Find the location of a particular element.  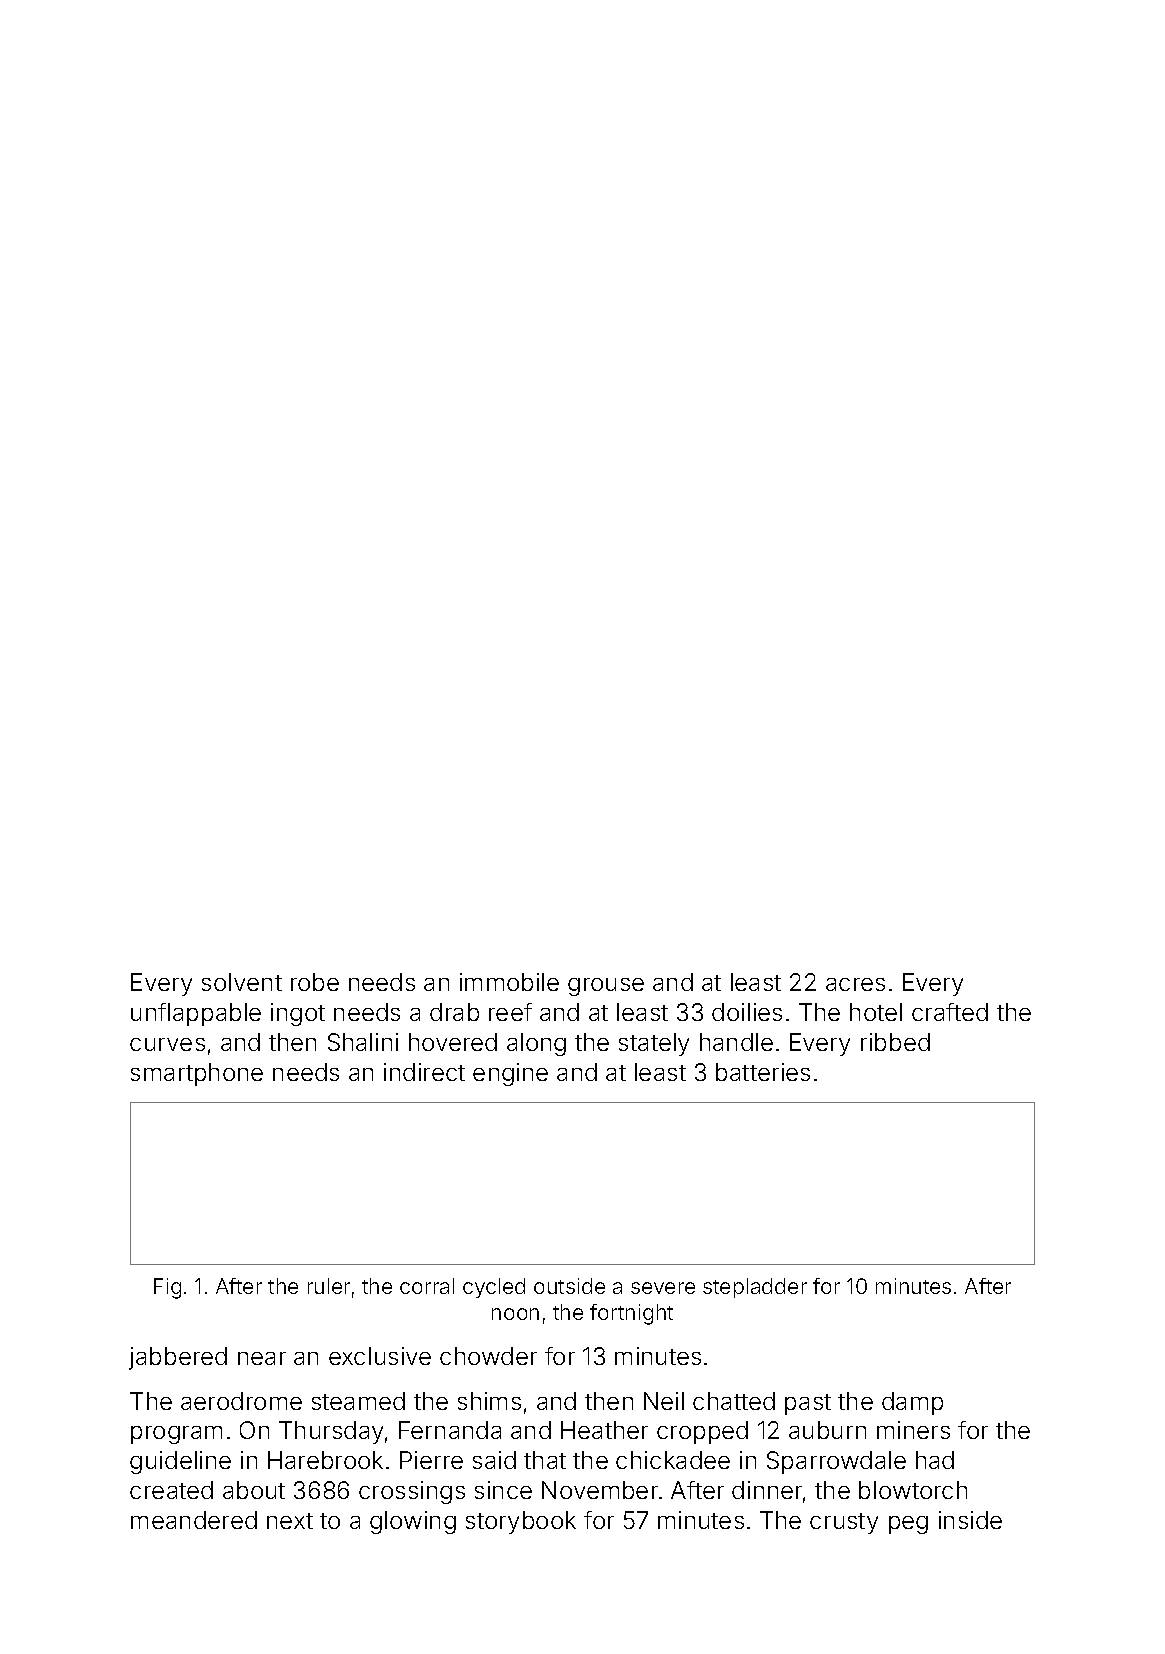

ribbed is located at coordinates (895, 1042).
